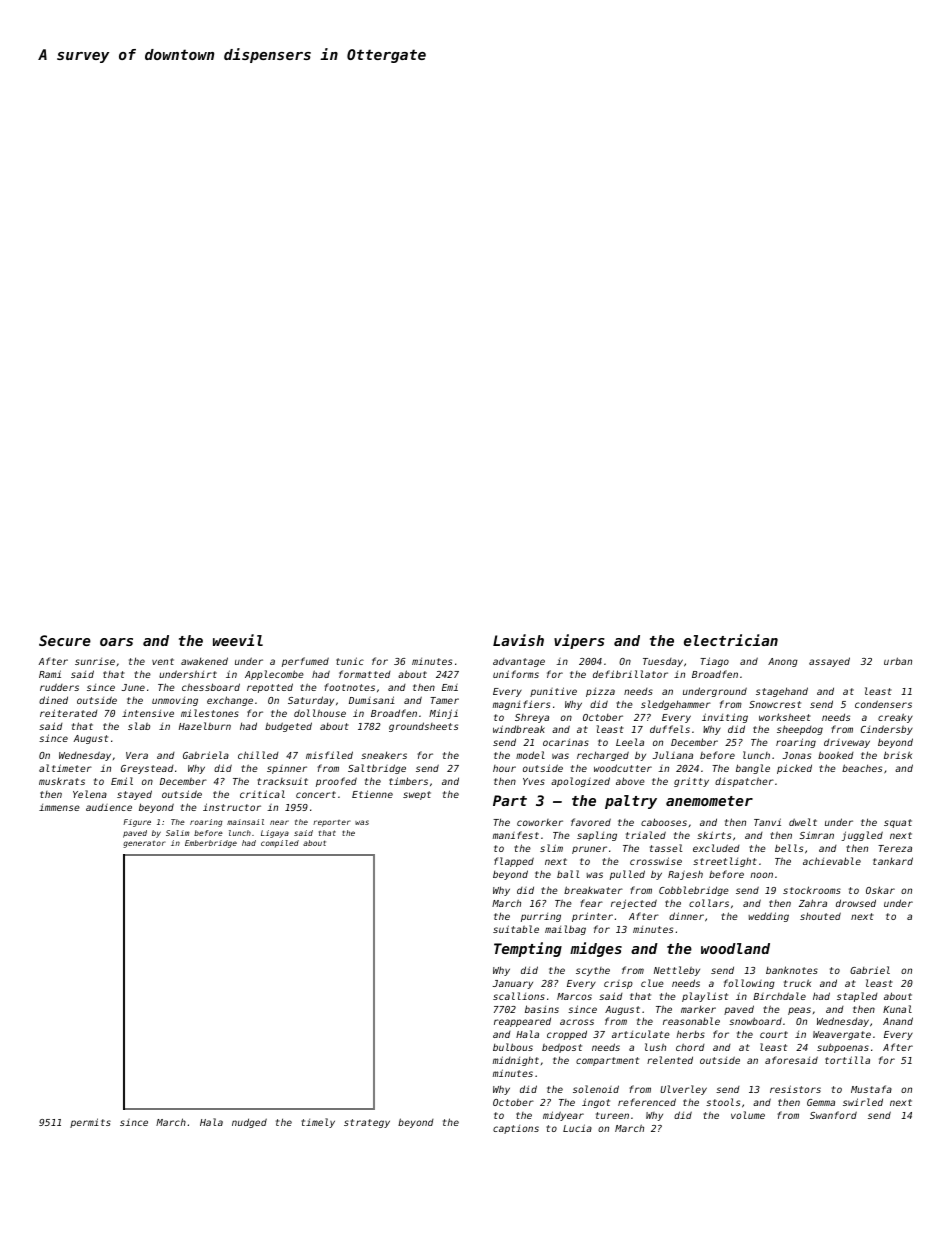  What do you see at coordinates (862, 768) in the image?
I see `beaches` at bounding box center [862, 768].
